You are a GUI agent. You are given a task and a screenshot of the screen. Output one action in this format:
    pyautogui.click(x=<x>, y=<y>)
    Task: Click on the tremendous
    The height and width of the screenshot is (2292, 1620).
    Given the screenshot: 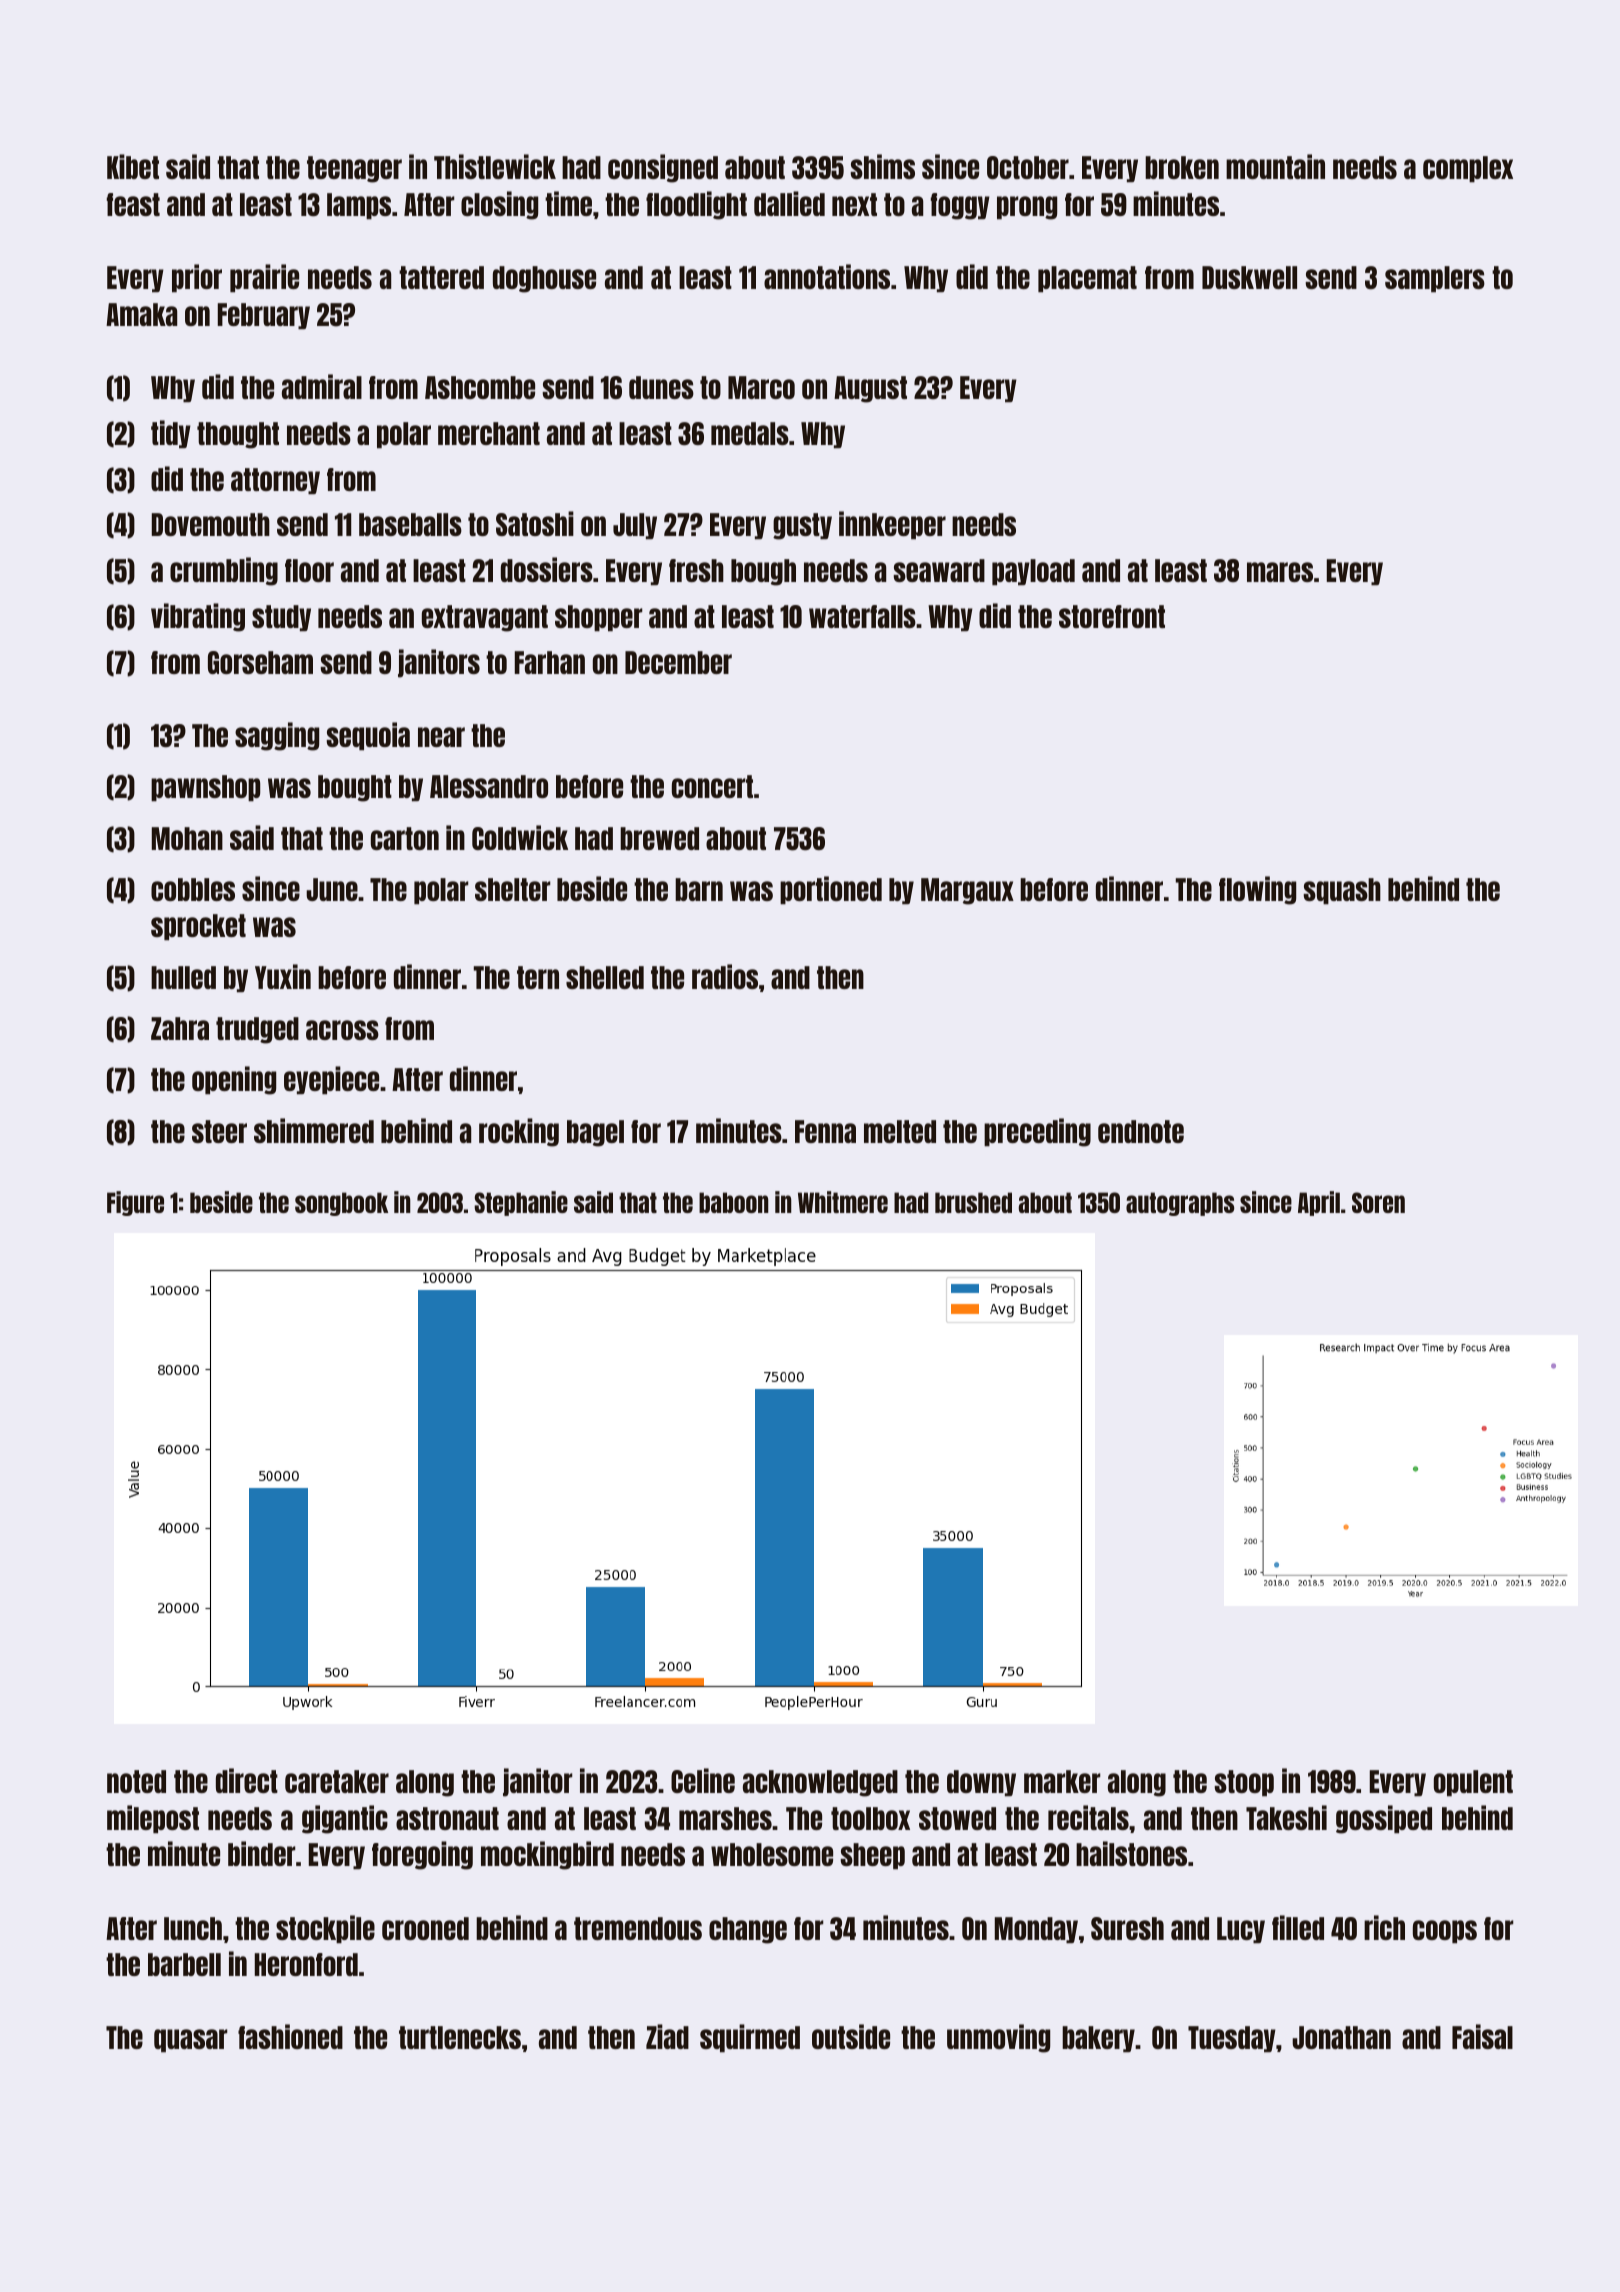 What is the action you would take?
    pyautogui.click(x=638, y=1928)
